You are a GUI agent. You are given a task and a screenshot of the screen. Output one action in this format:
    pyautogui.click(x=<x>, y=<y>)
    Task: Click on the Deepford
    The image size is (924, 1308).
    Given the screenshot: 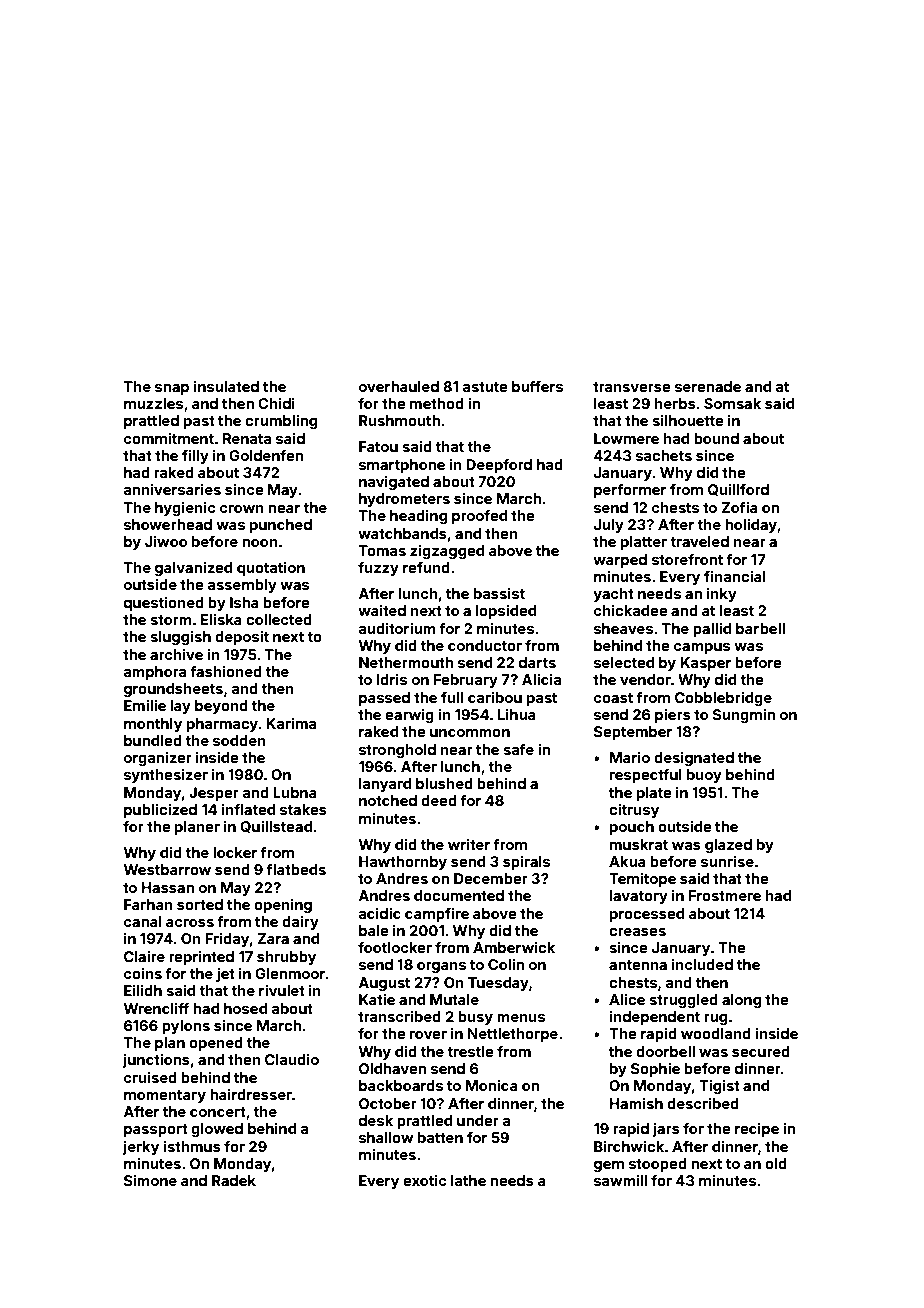 What is the action you would take?
    pyautogui.click(x=499, y=466)
